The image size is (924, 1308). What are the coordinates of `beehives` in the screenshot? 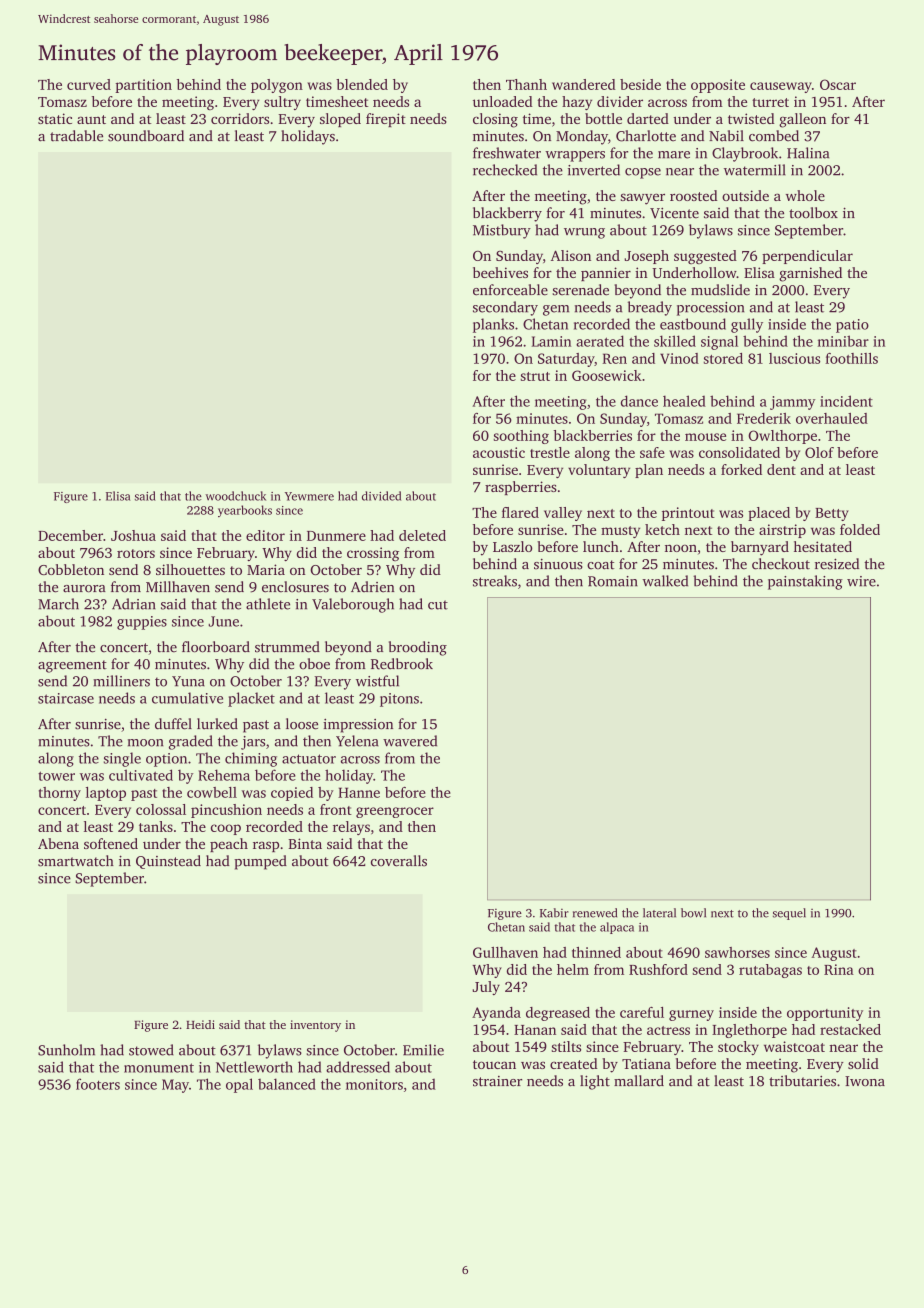 It's located at (500, 272).
